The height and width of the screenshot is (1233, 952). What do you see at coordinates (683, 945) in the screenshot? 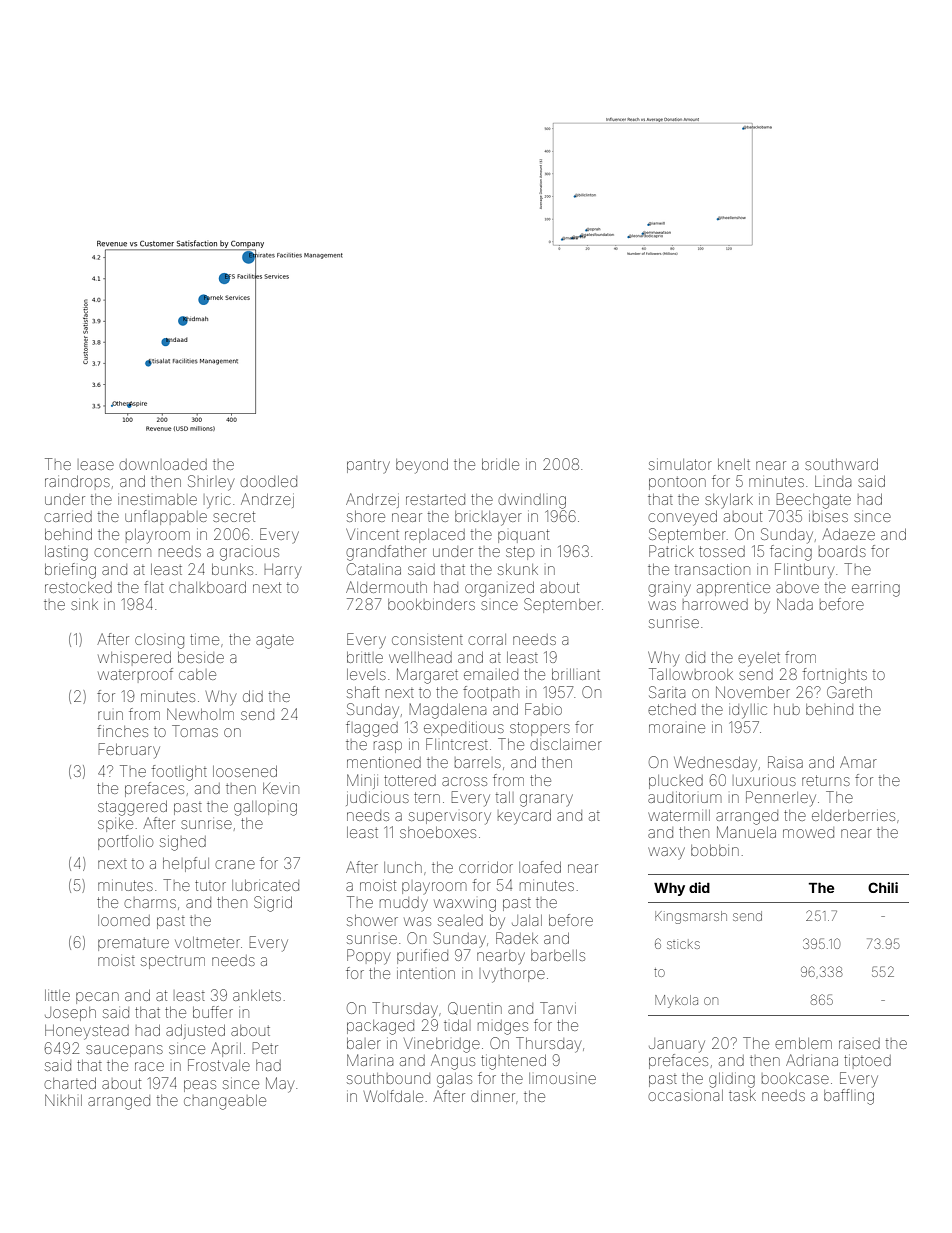
I see `sticks` at bounding box center [683, 945].
